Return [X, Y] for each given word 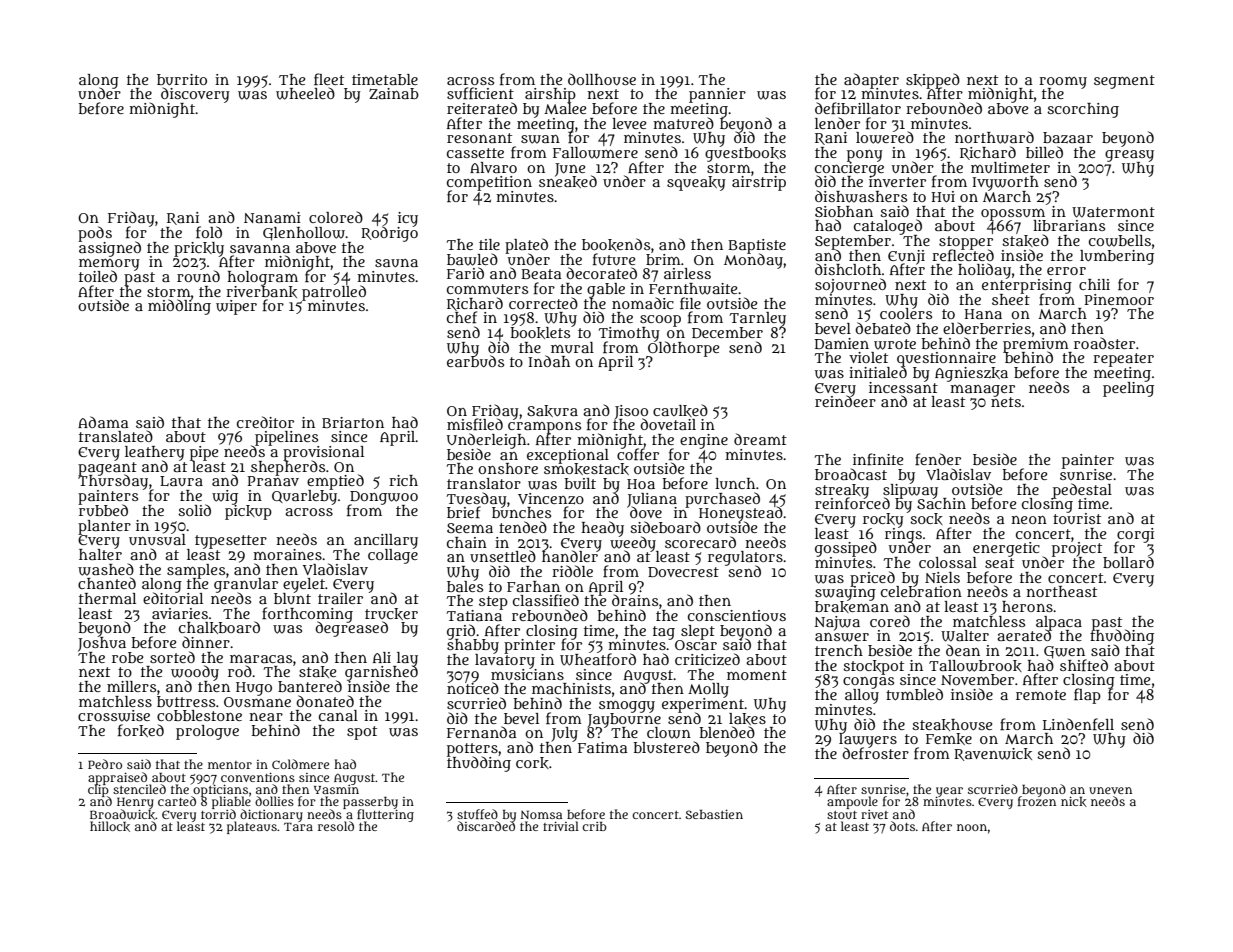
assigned [109, 249]
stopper [966, 242]
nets [1006, 402]
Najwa [837, 623]
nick [1074, 801]
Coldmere [300, 764]
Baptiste [757, 246]
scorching [1083, 110]
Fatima [603, 747]
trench [839, 650]
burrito [182, 79]
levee [629, 123]
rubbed [103, 510]
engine [704, 441]
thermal [107, 598]
